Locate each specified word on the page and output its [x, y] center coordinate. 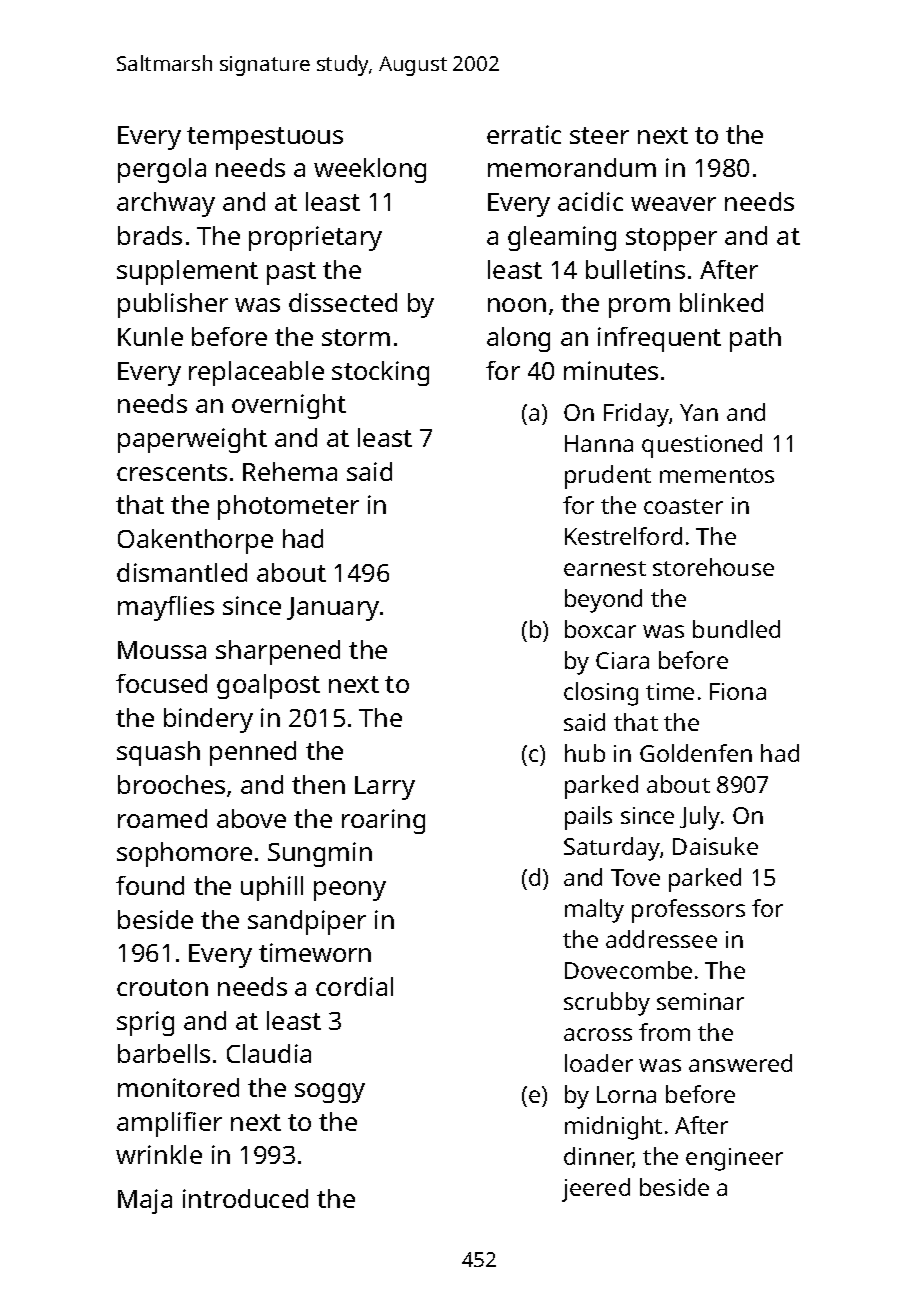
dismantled [182, 572]
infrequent [659, 339]
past [291, 273]
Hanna [599, 443]
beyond [603, 601]
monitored [178, 1087]
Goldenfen [696, 753]
